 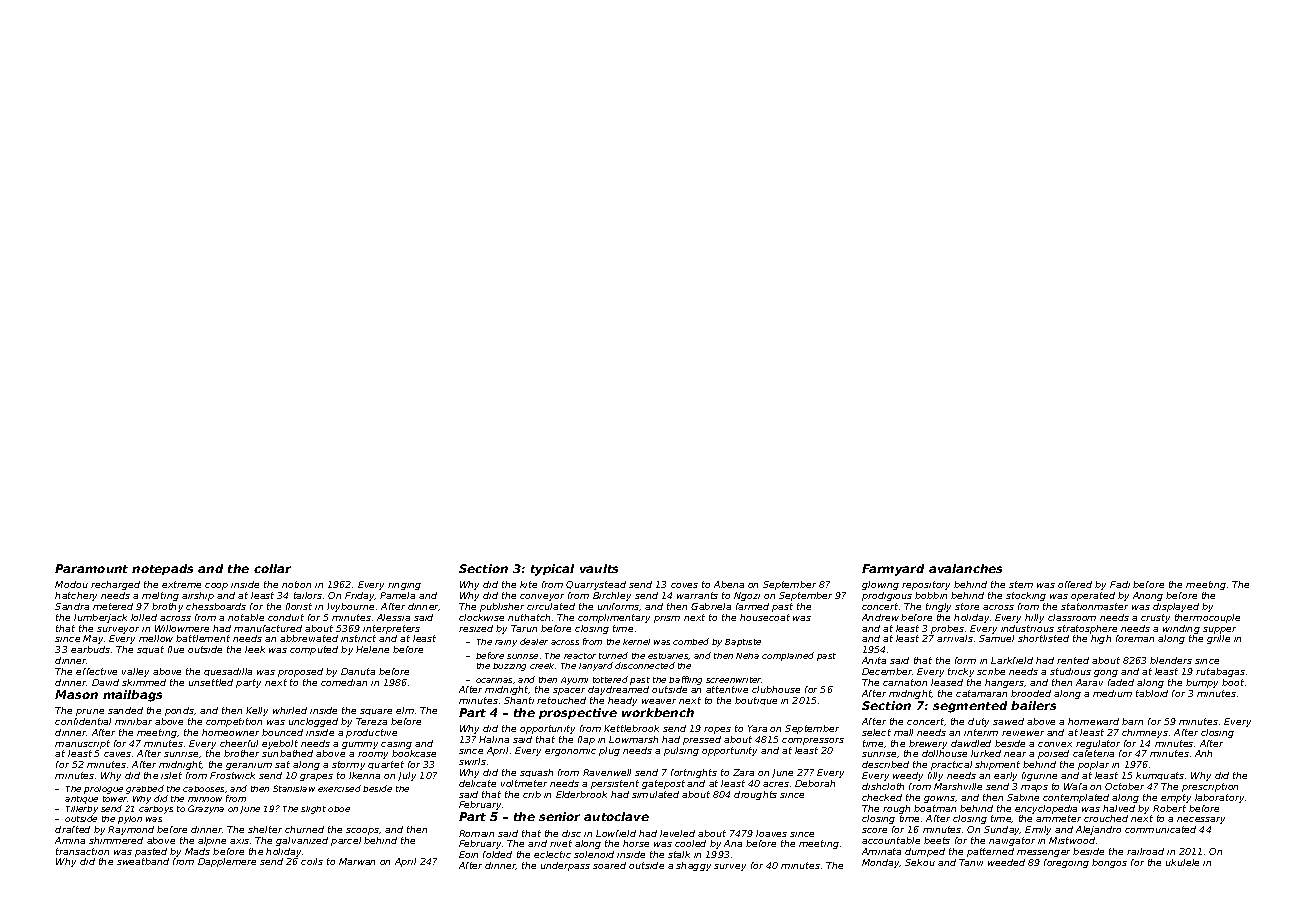 I want to click on Gabriela, so click(x=711, y=606).
